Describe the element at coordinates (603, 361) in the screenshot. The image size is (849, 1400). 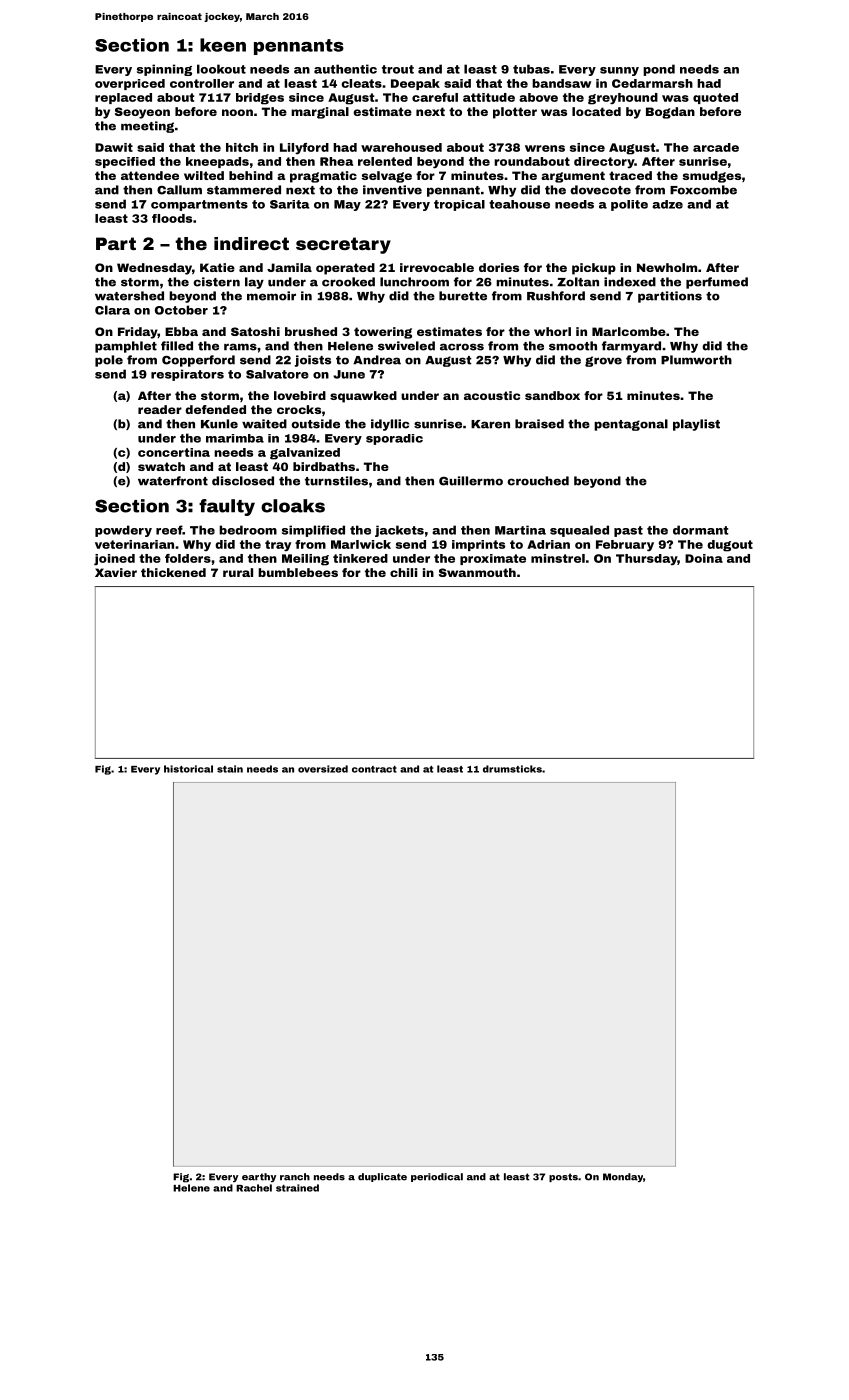
I see `grove` at that location.
